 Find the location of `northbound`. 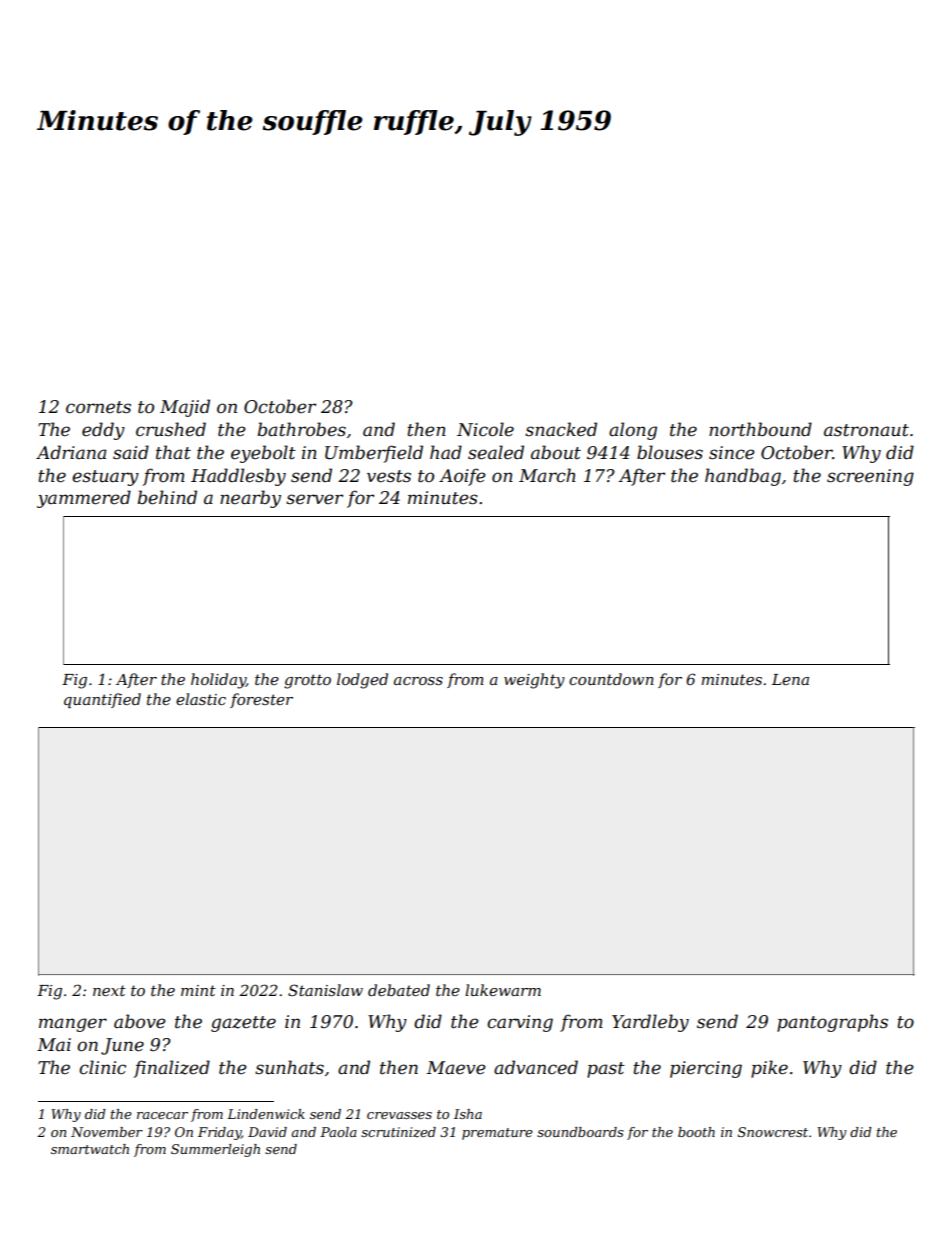

northbound is located at coordinates (760, 429).
